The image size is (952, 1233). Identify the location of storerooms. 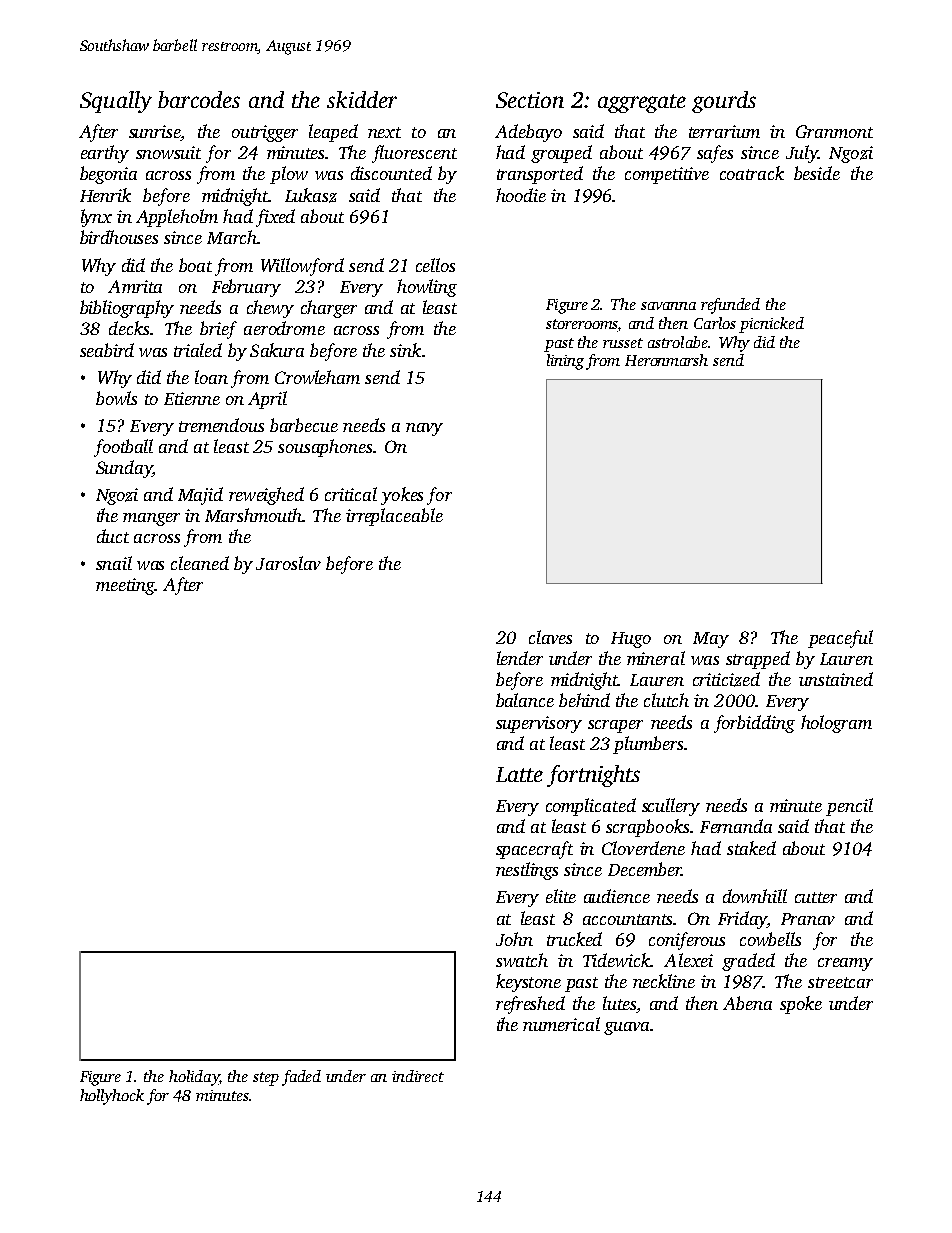
(582, 324).
